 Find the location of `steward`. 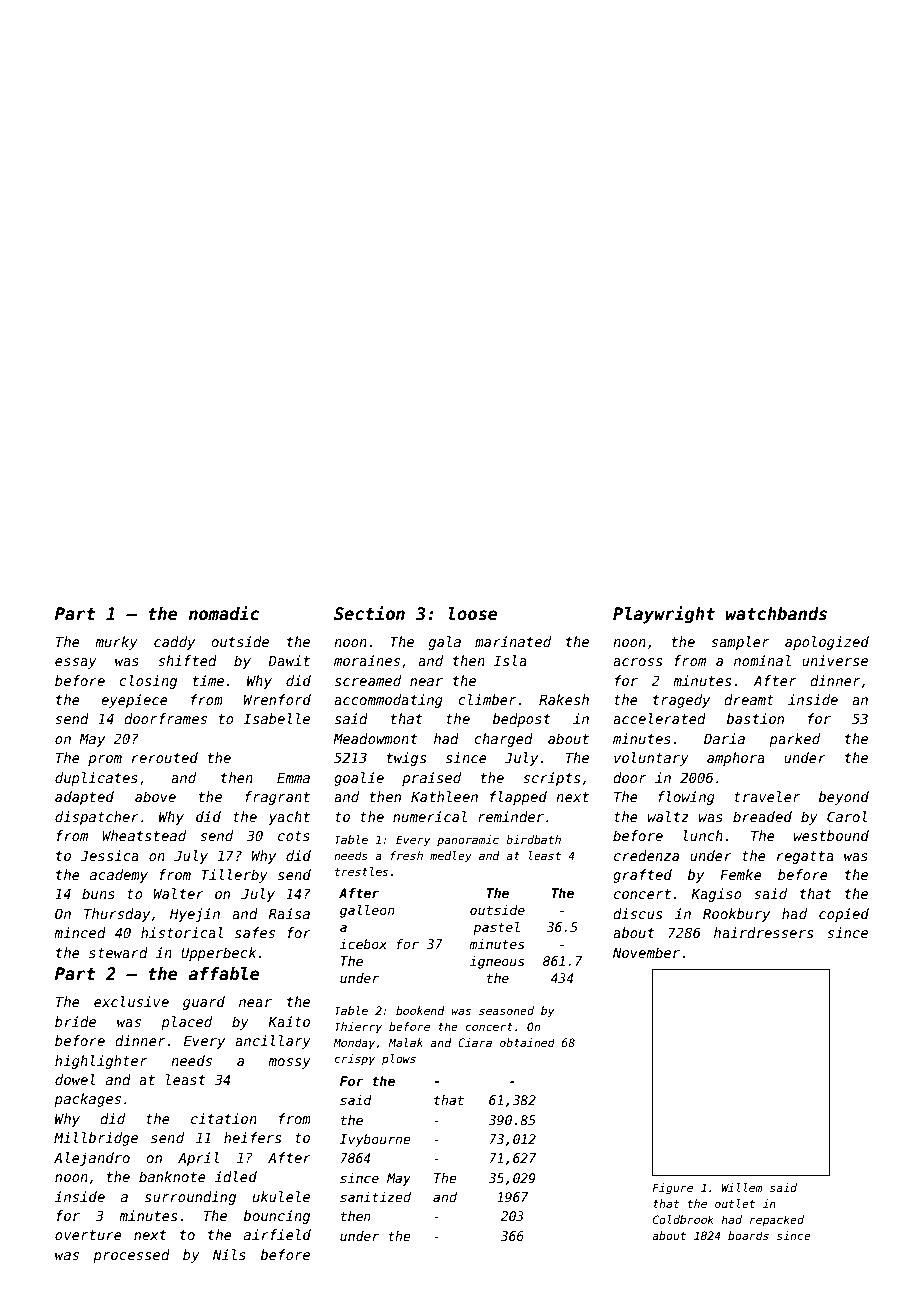

steward is located at coordinates (118, 952).
